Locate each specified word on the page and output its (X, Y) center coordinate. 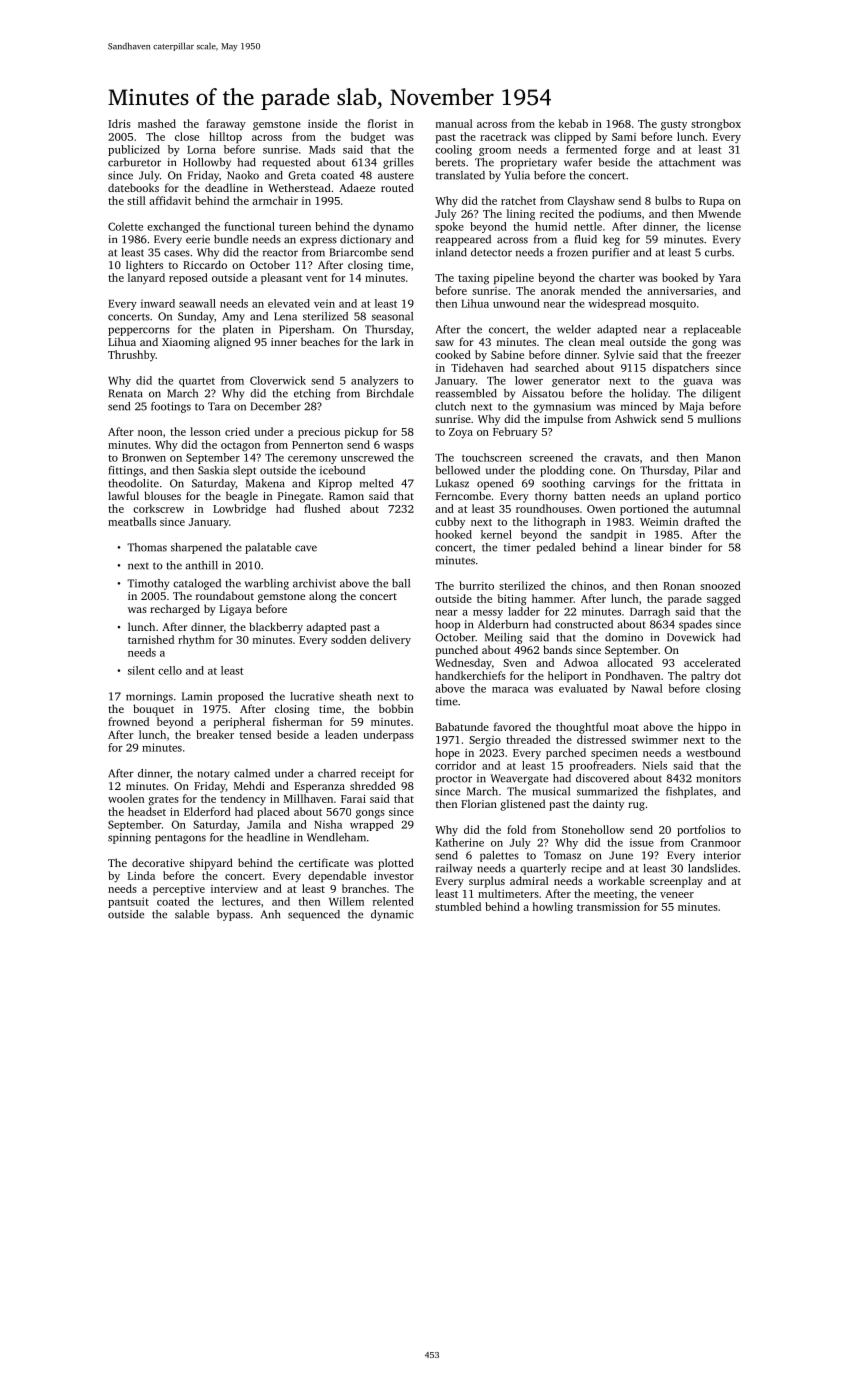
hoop (447, 625)
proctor (454, 780)
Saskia (213, 470)
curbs (718, 252)
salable (192, 914)
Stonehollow (593, 829)
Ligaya (236, 610)
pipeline (514, 279)
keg (611, 240)
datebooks (133, 187)
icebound (342, 470)
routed (397, 187)
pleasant (281, 279)
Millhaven (308, 798)
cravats (621, 458)
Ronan (679, 586)
